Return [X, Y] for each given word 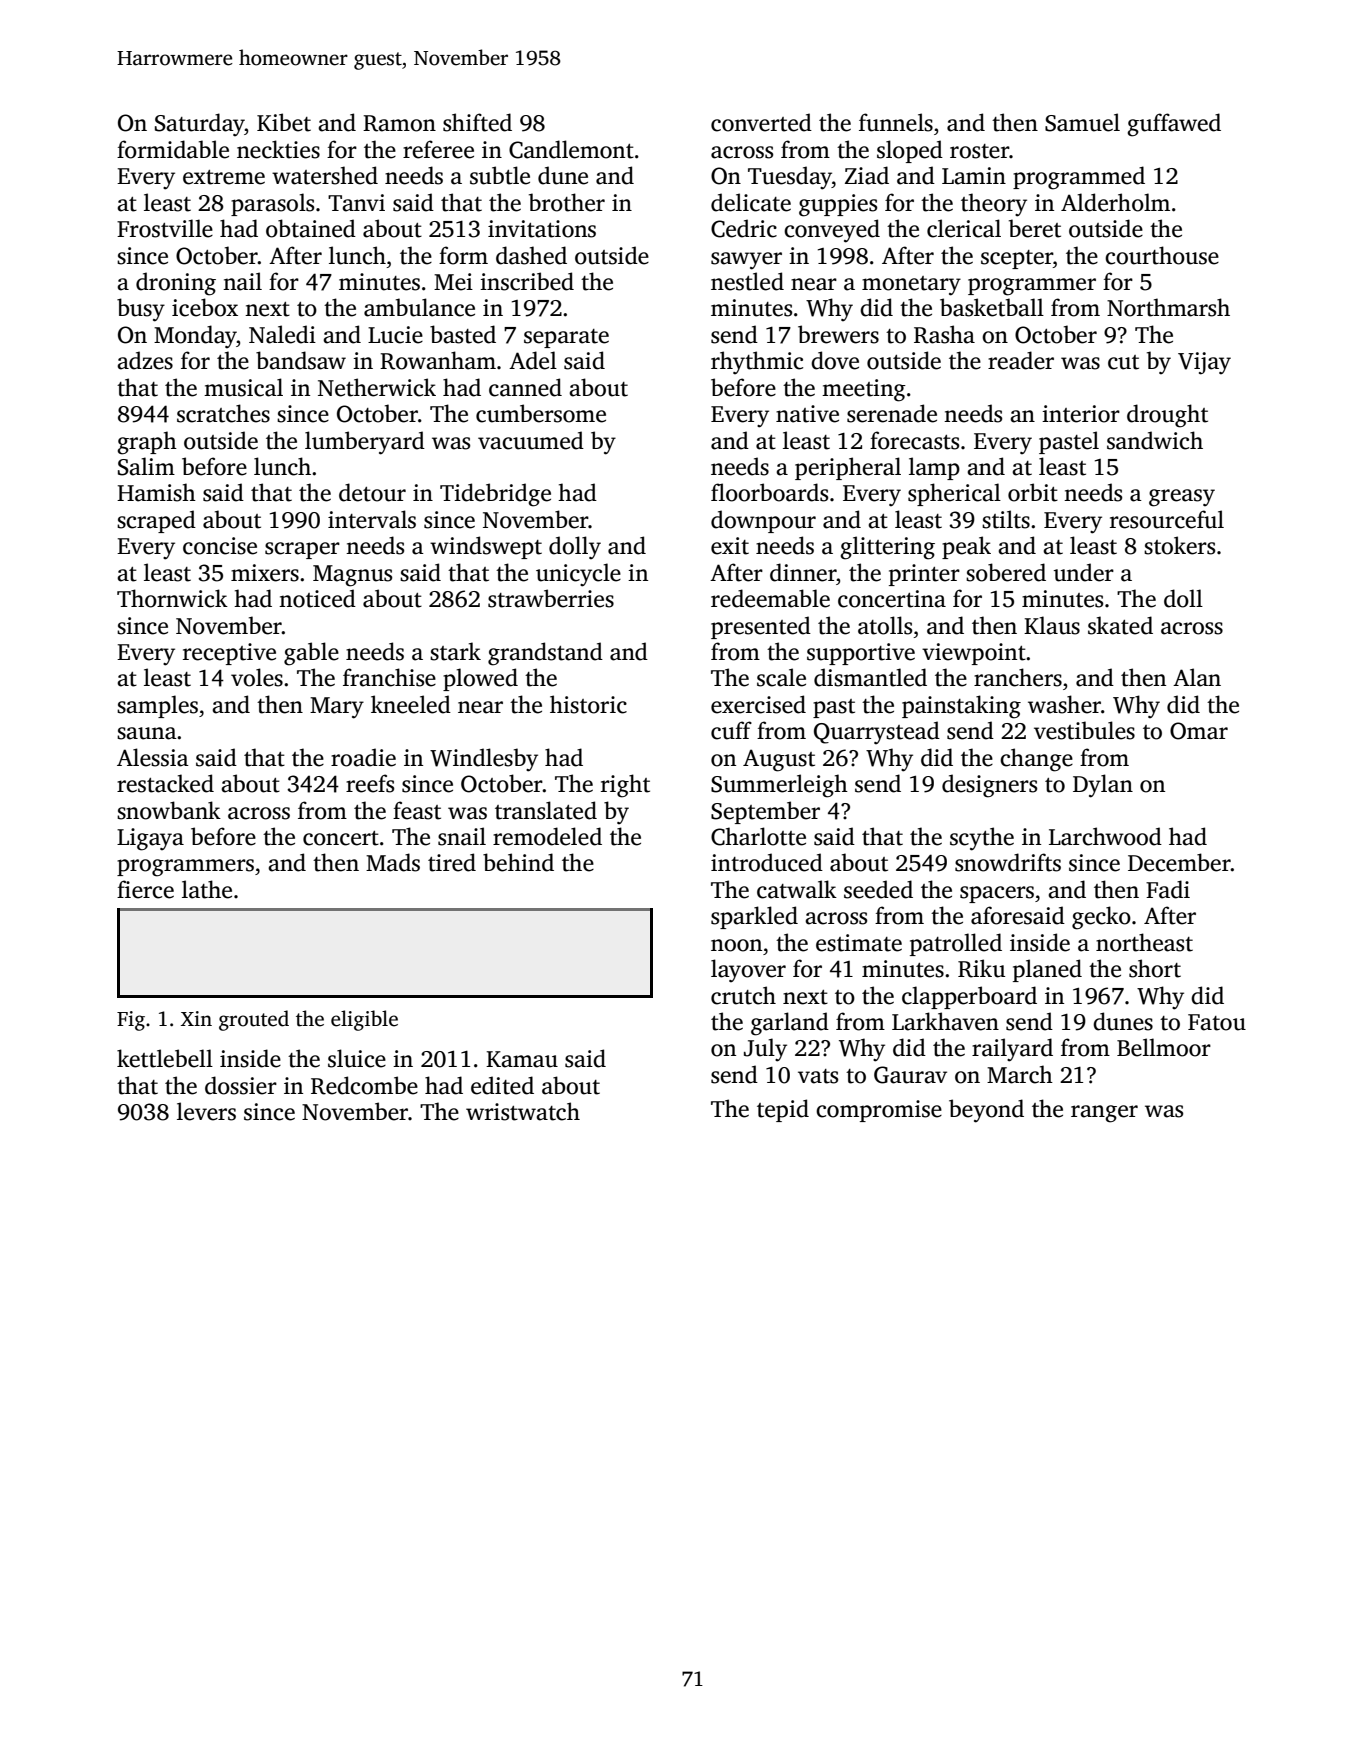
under [1084, 572]
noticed [317, 598]
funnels [896, 122]
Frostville [165, 228]
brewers [838, 334]
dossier [241, 1085]
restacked [165, 783]
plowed [480, 679]
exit [730, 546]
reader [1021, 360]
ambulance [419, 307]
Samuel [1082, 122]
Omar [1199, 731]
